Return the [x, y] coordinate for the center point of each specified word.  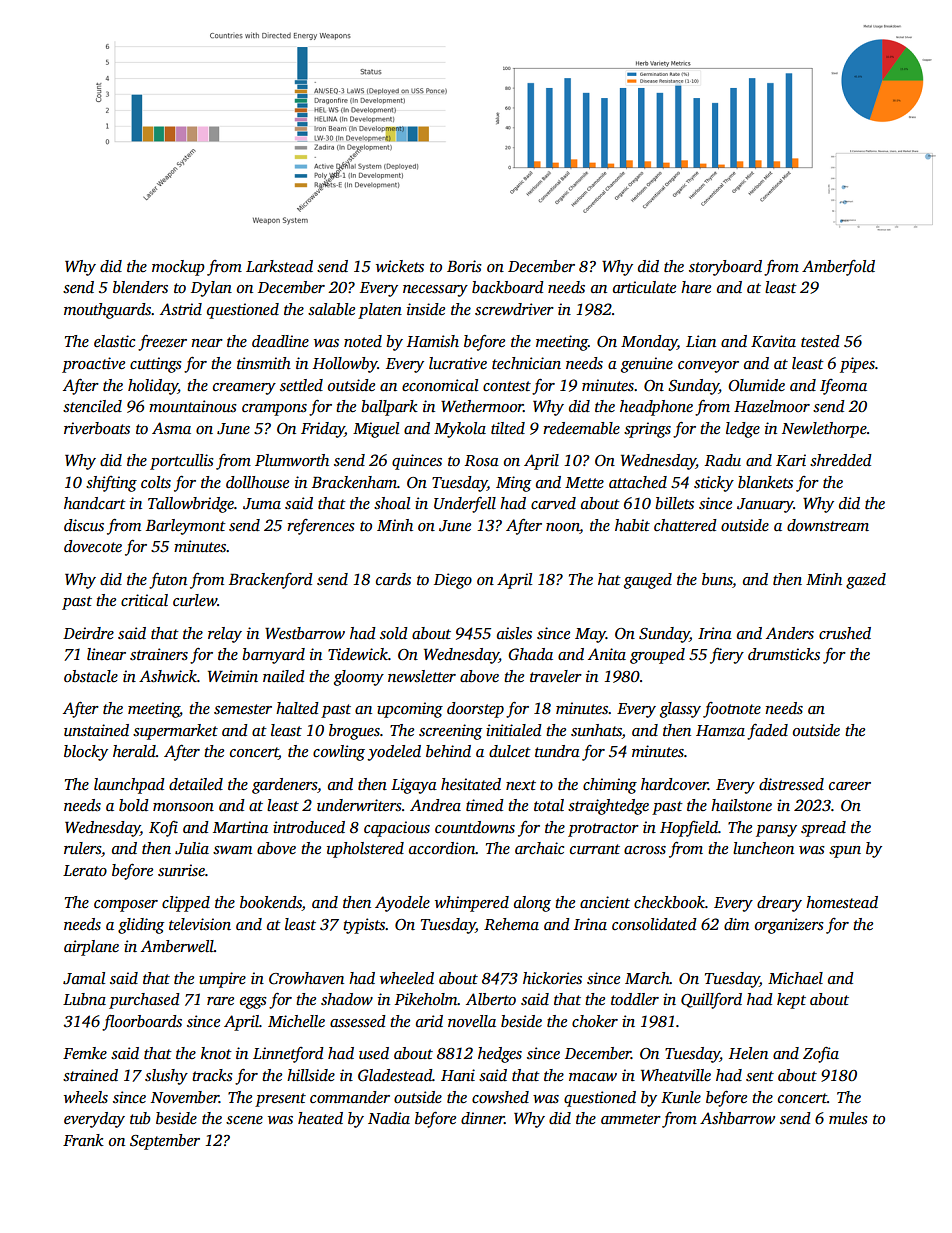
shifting [111, 484]
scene [244, 1120]
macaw [593, 1077]
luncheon [763, 848]
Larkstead [279, 266]
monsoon [183, 807]
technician [526, 363]
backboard [508, 287]
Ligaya [414, 786]
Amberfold [838, 268]
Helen [748, 1053]
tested [820, 341]
